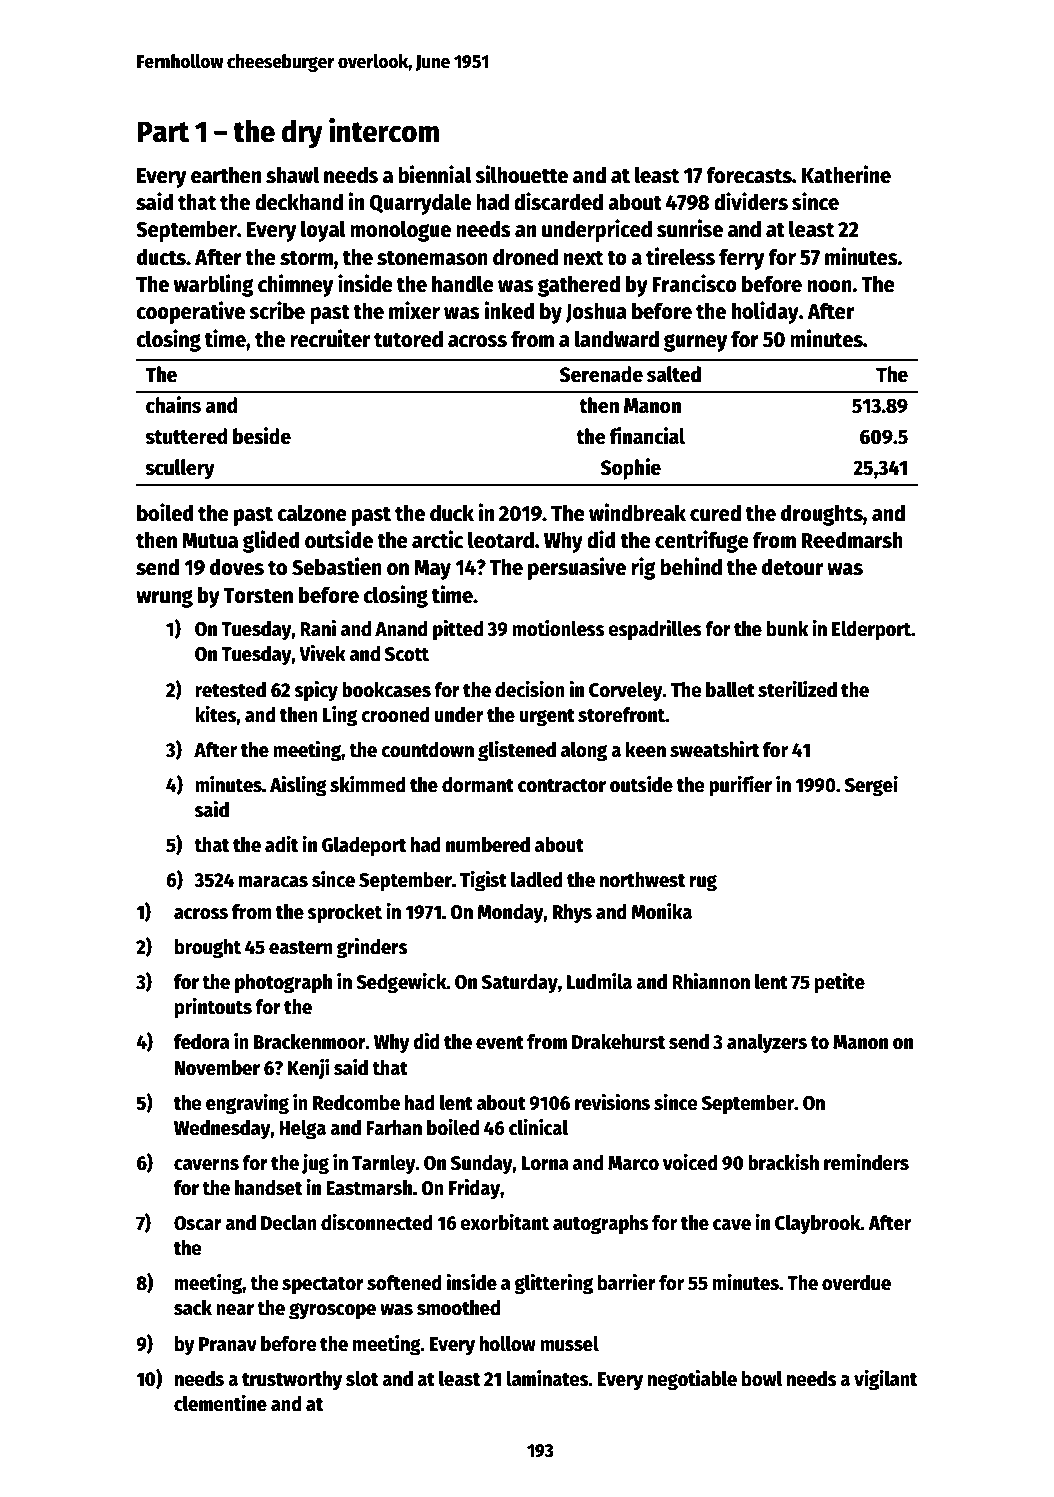 Image resolution: width=1054 pixels, height=1497 pixels. Describe the element at coordinates (871, 631) in the page. I see `Elderport` at that location.
